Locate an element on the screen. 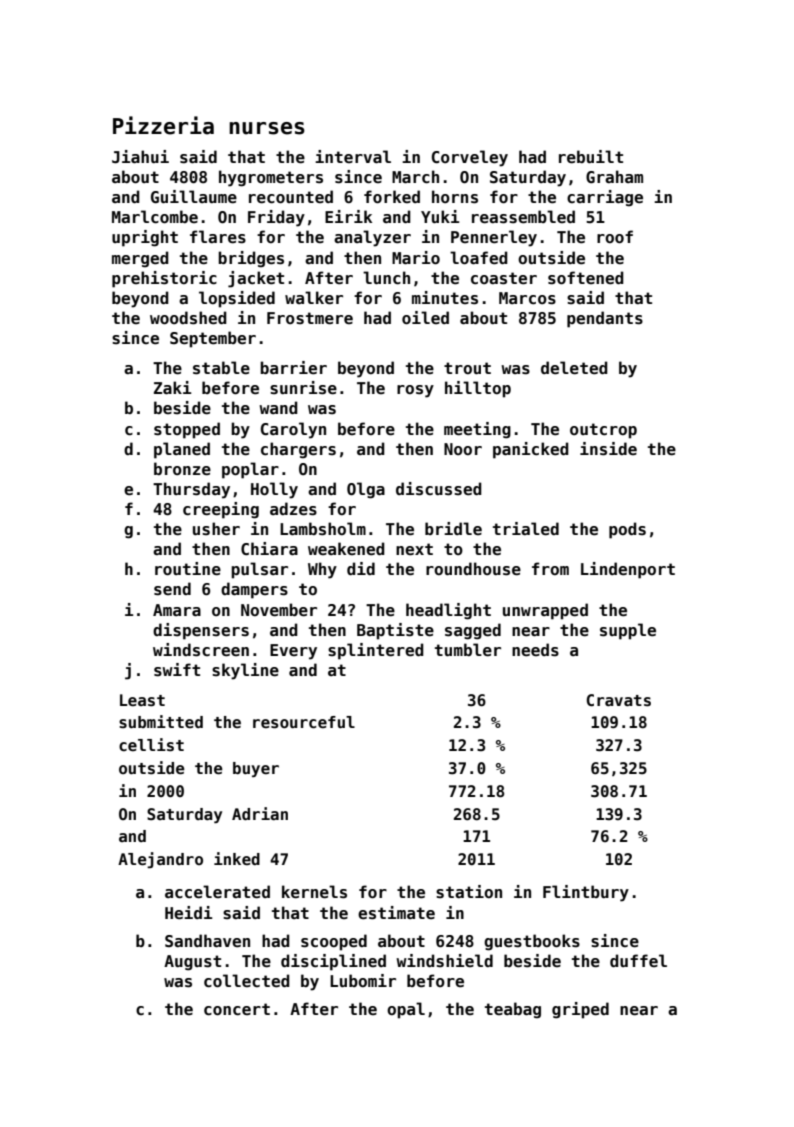 The width and height of the screenshot is (794, 1127). accelerated is located at coordinates (217, 892).
